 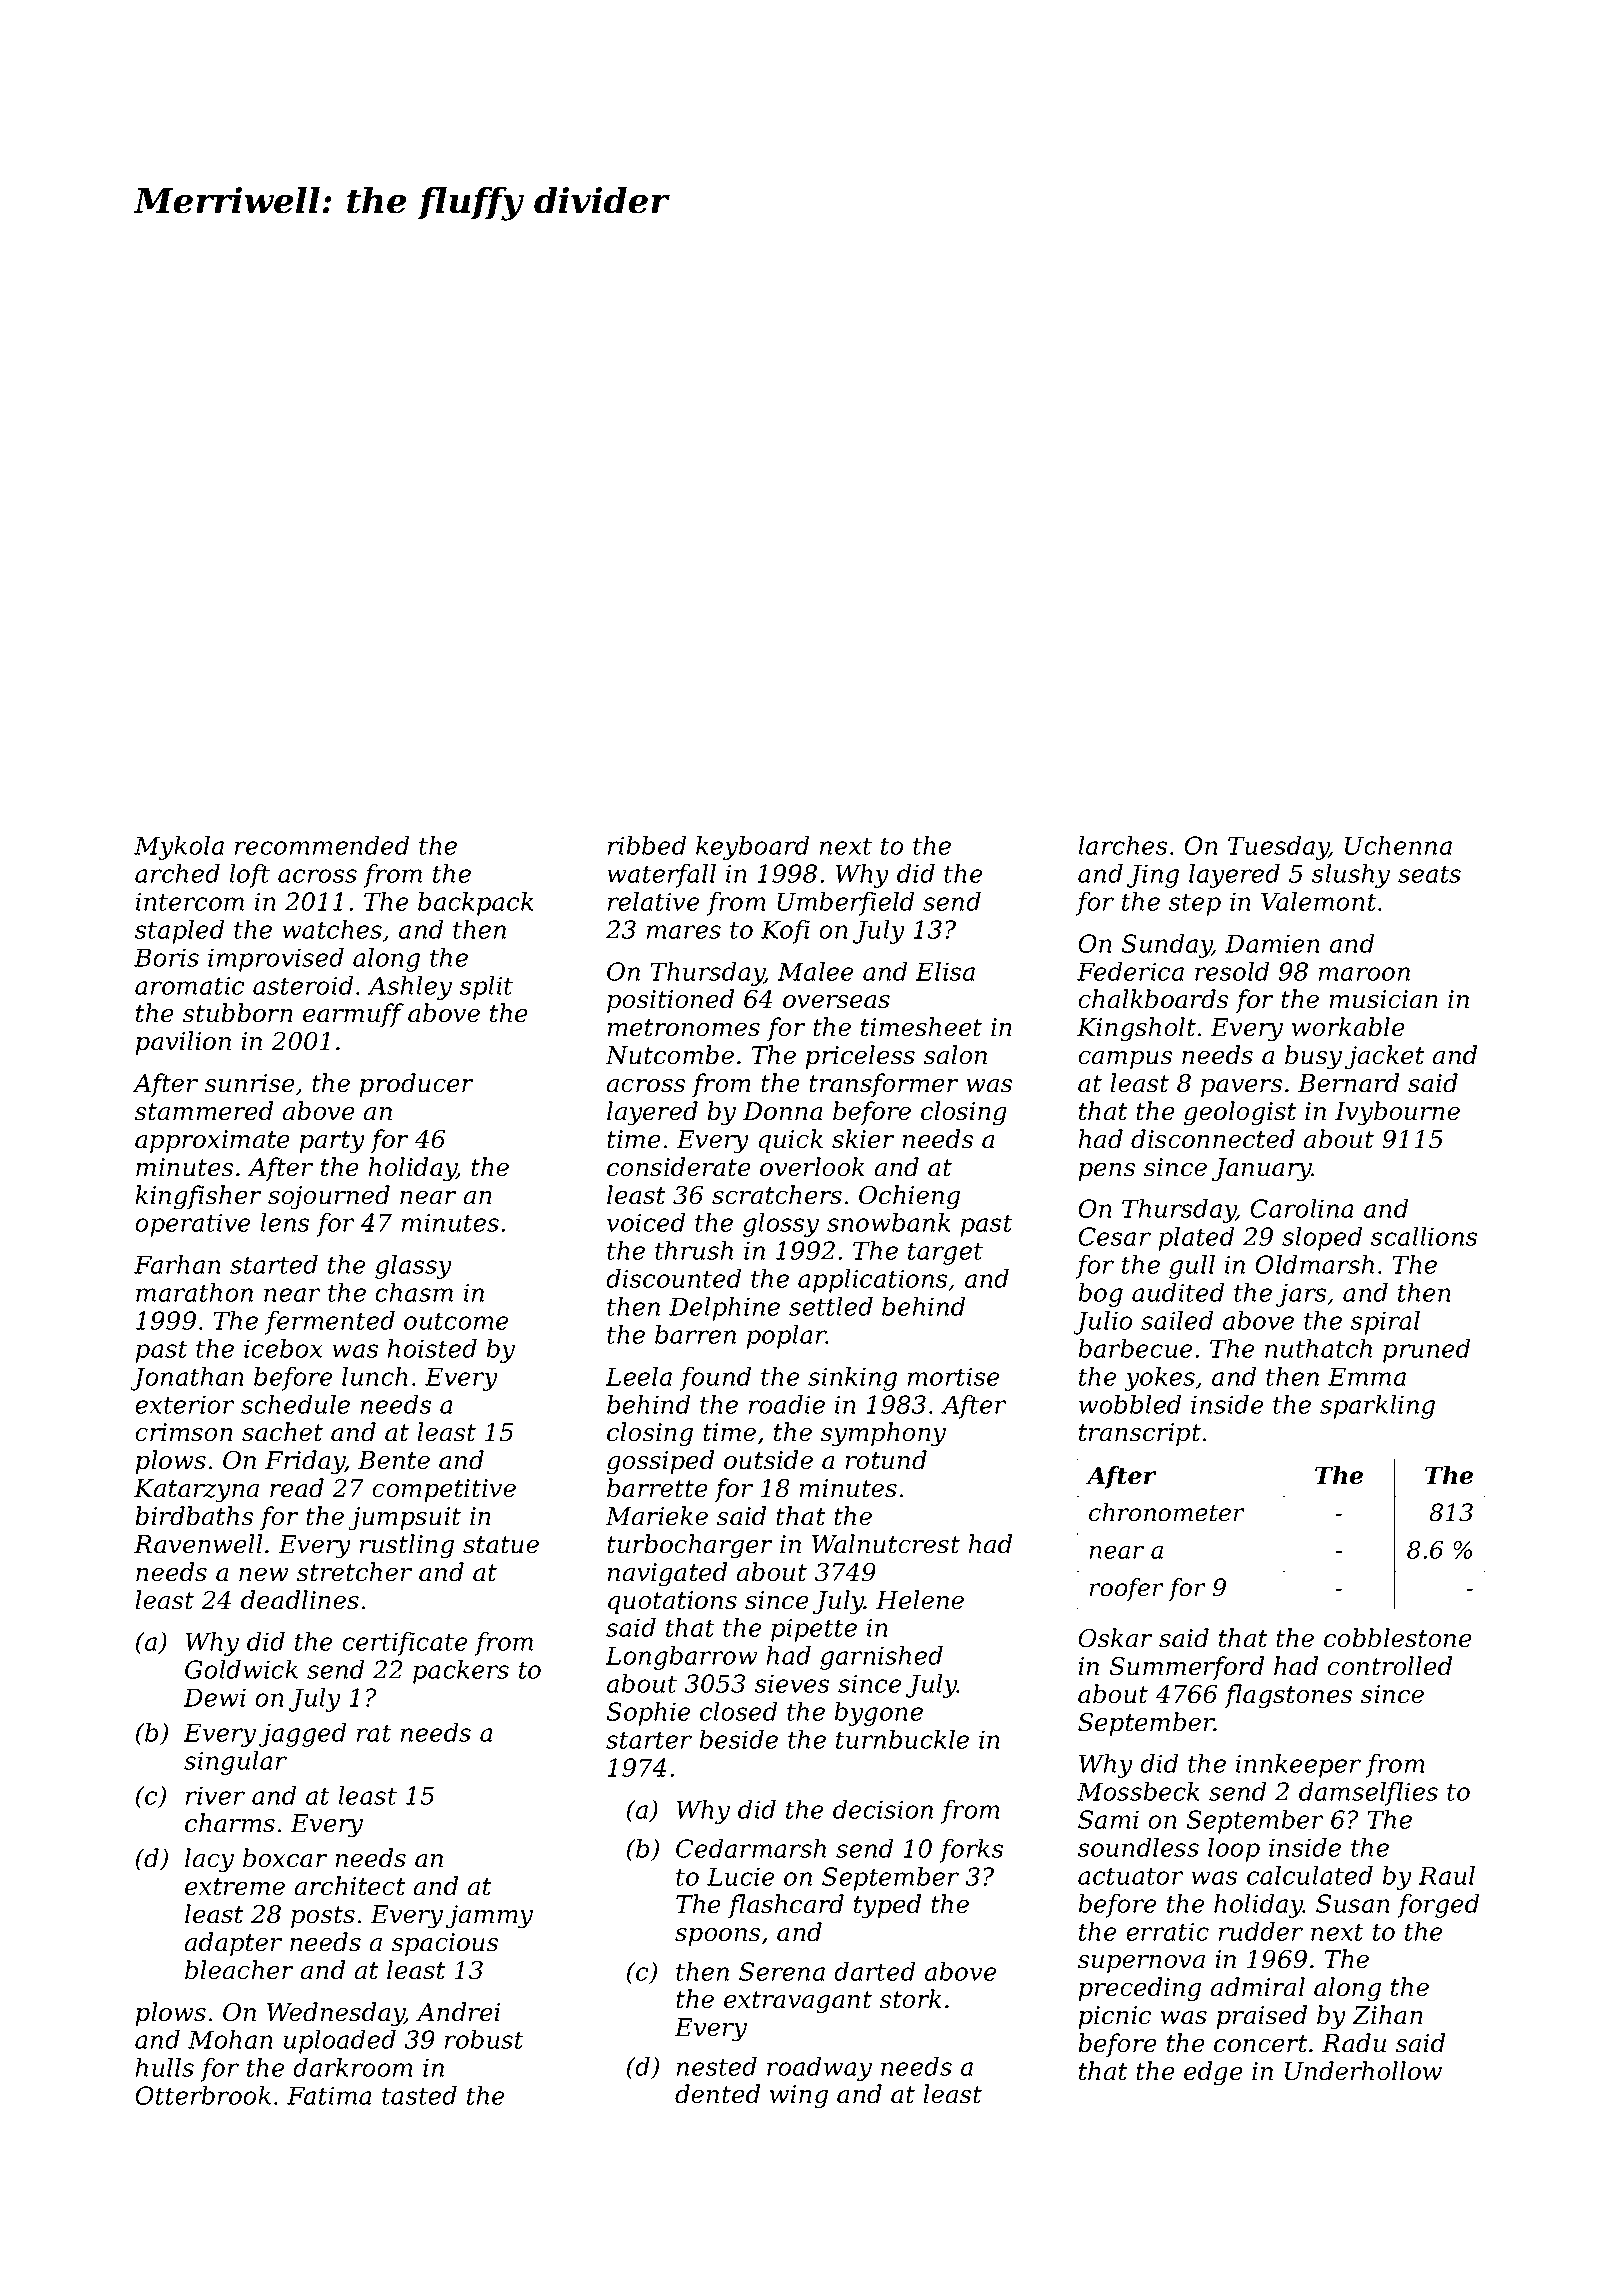 What do you see at coordinates (322, 845) in the screenshot?
I see `recommended` at bounding box center [322, 845].
